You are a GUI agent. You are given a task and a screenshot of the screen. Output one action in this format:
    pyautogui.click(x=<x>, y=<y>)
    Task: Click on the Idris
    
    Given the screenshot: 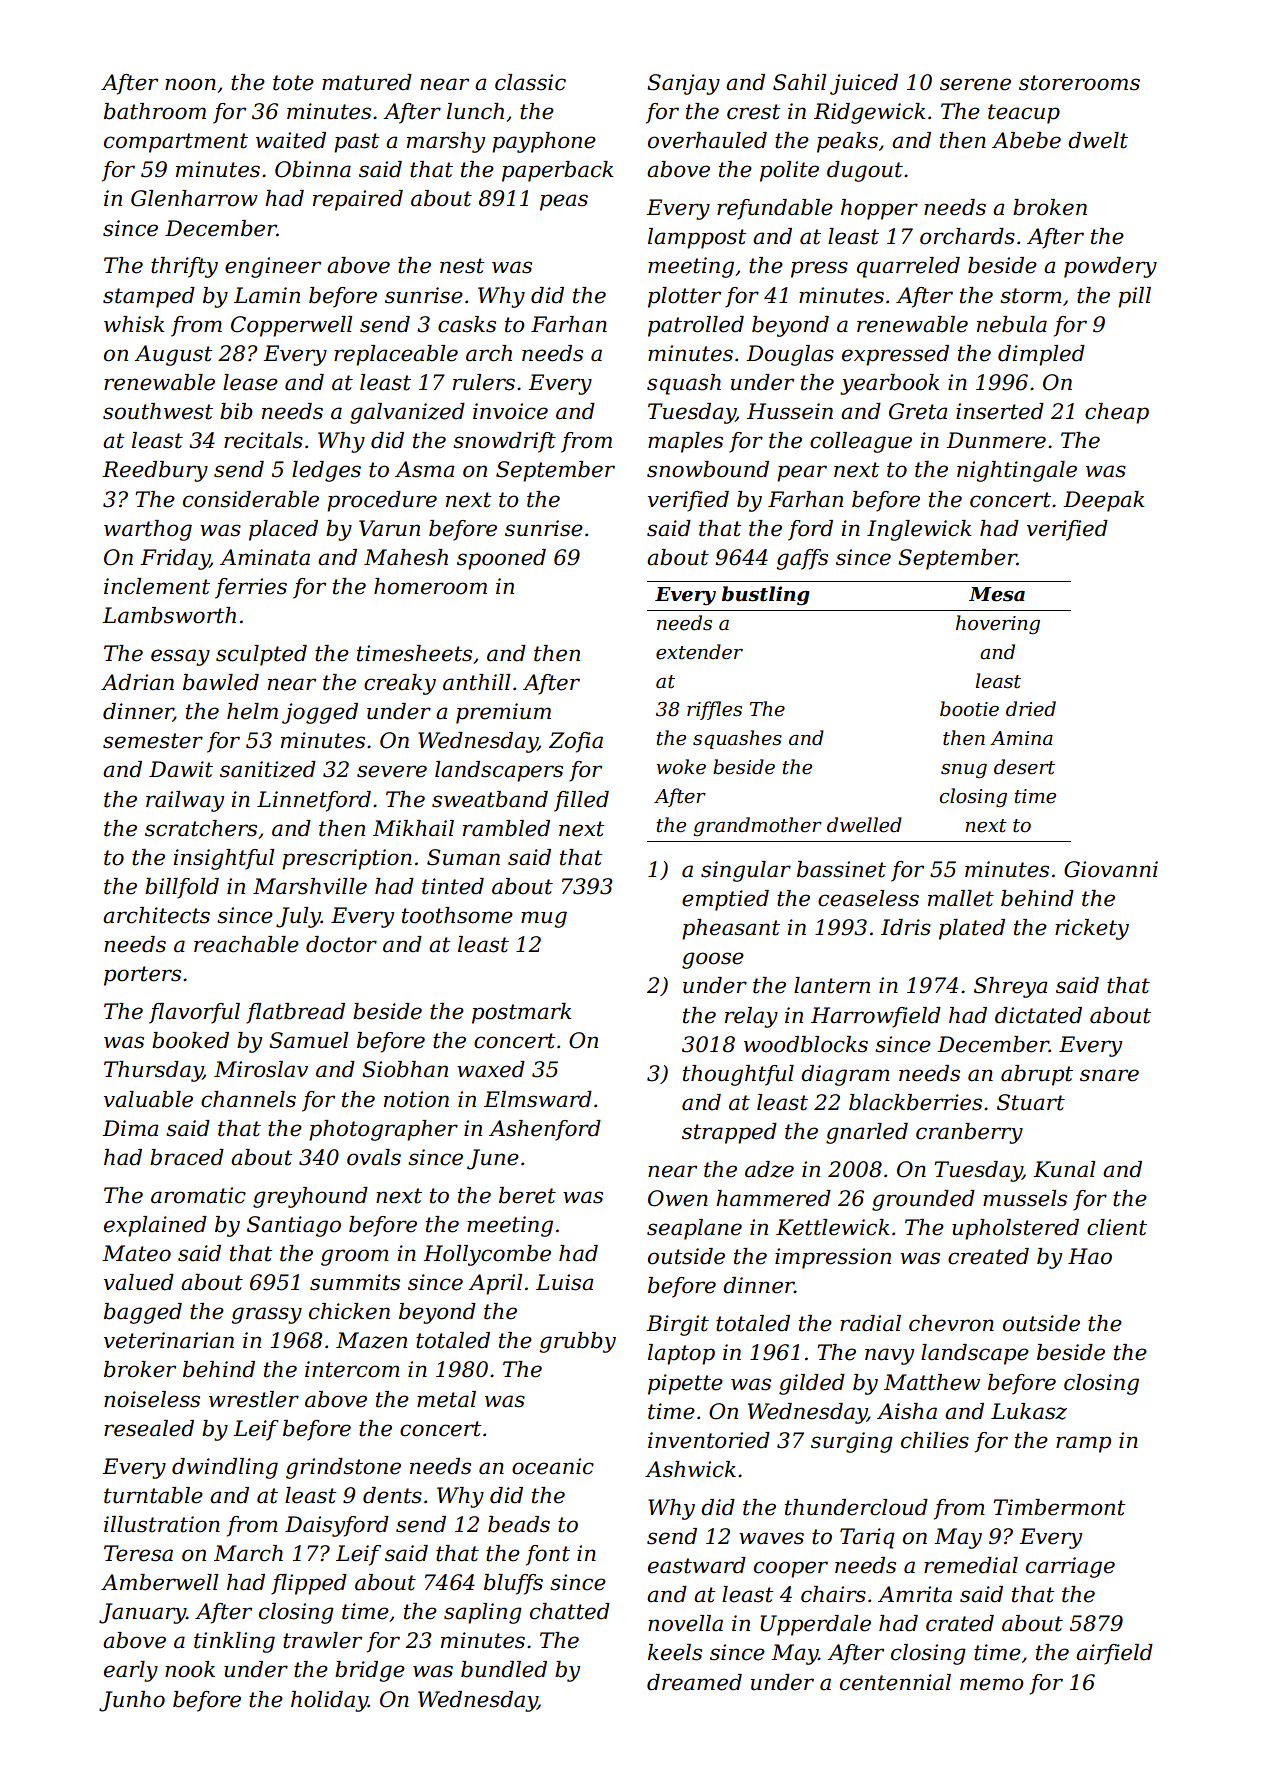 What is the action you would take?
    pyautogui.click(x=906, y=927)
